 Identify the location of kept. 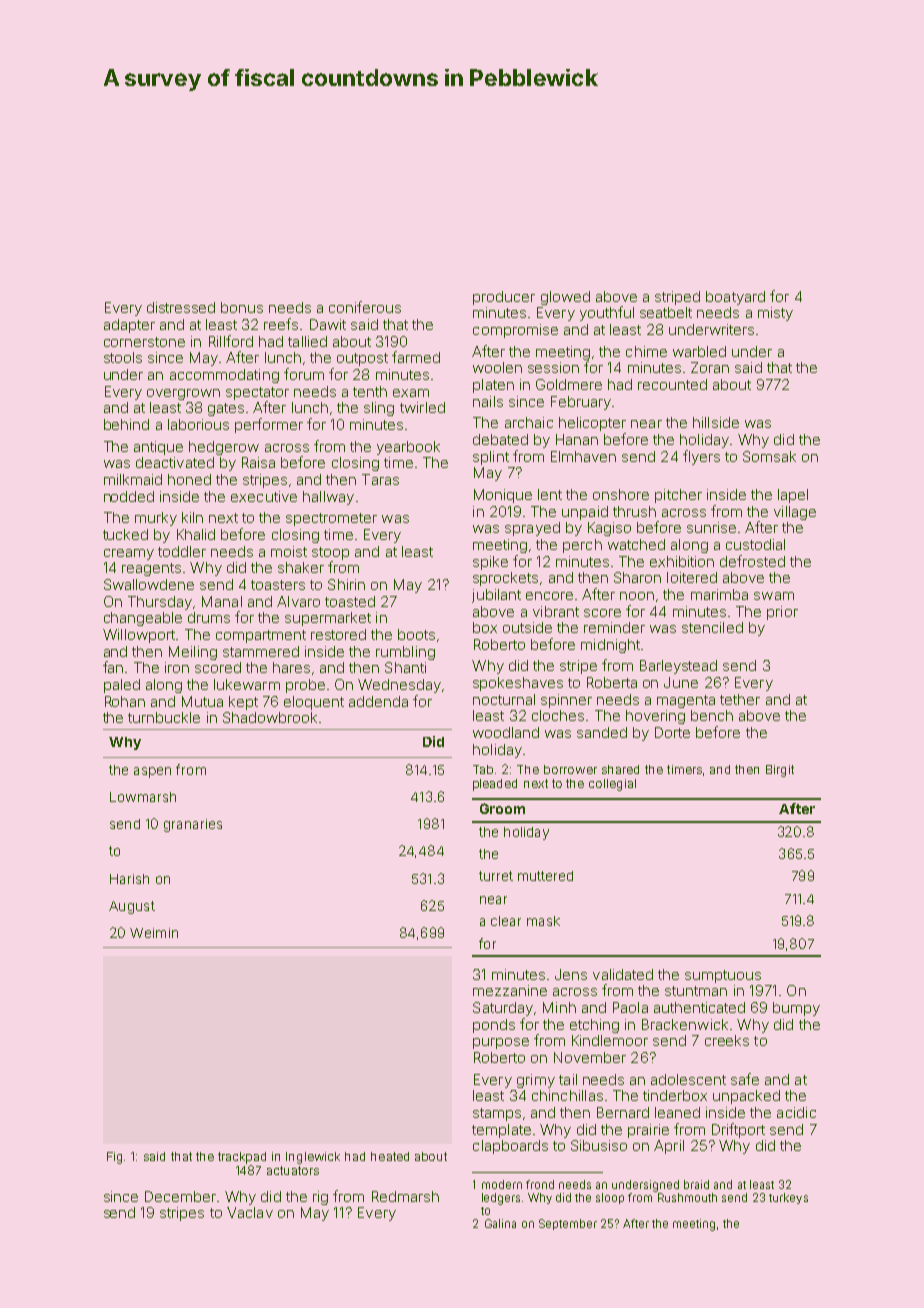
(243, 703).
